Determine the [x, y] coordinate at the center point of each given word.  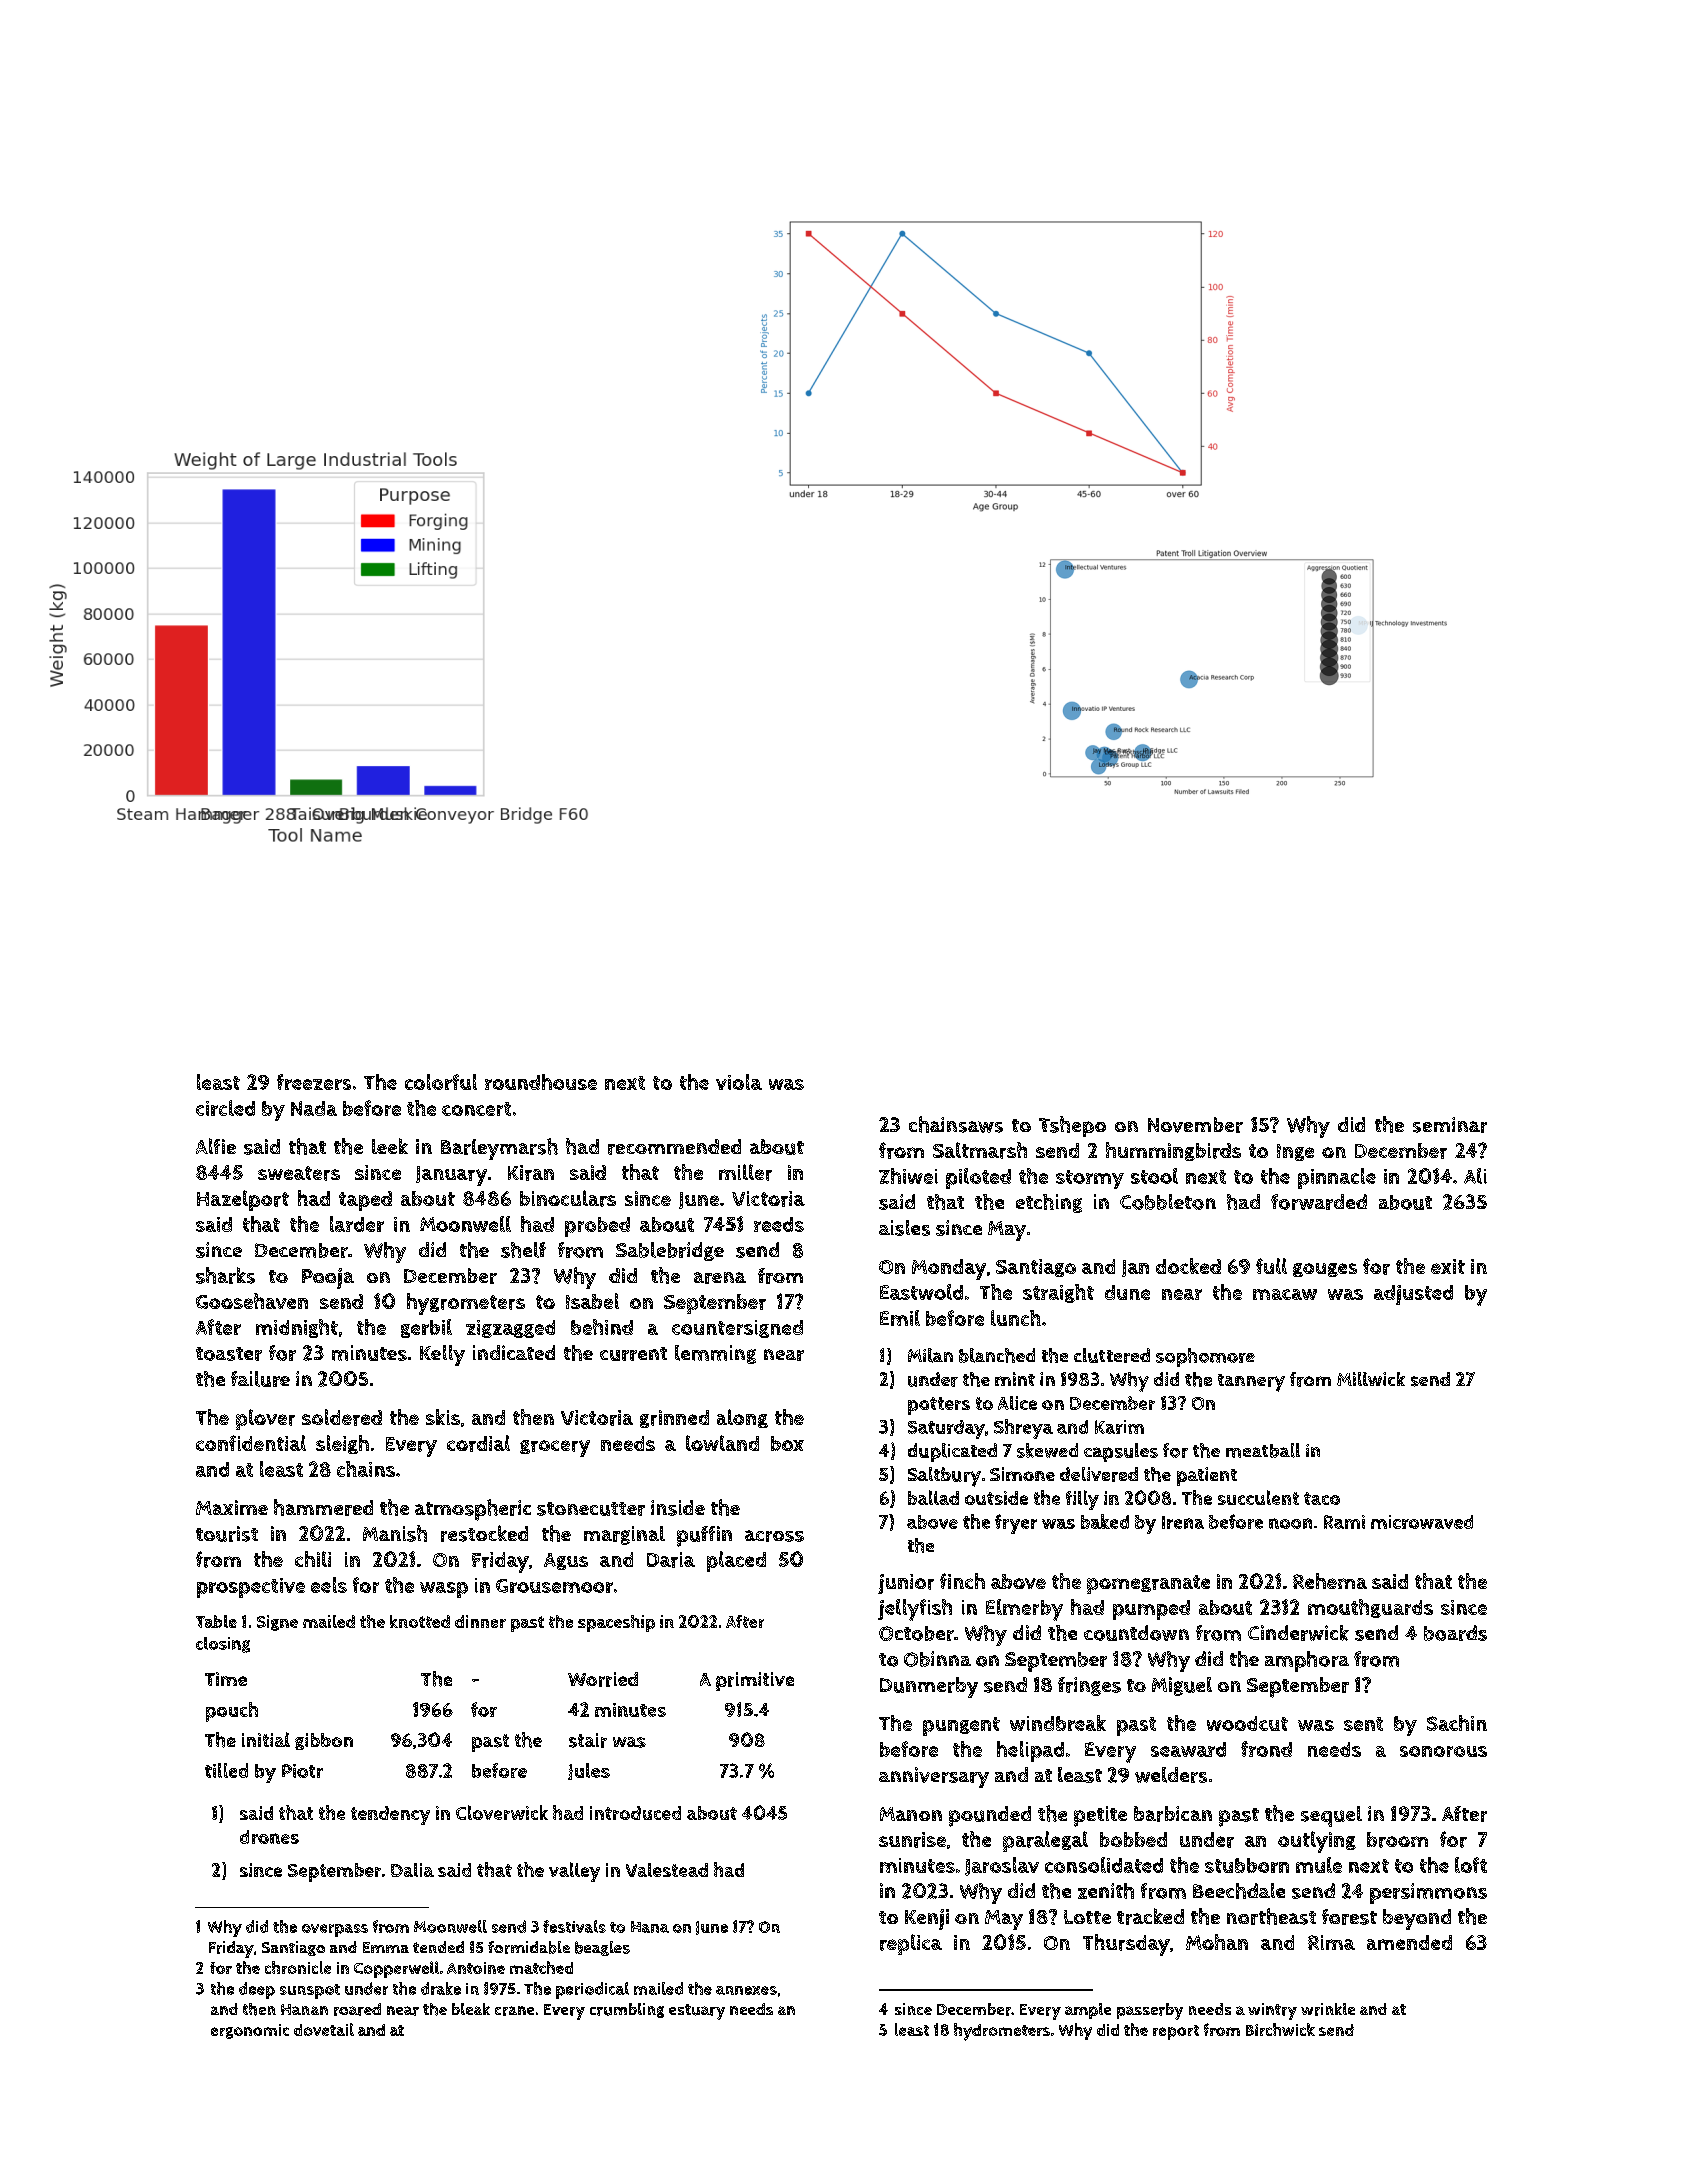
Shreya [1023, 1429]
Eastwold [921, 1292]
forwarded [1319, 1202]
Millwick [1371, 1379]
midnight [297, 1328]
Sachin [1457, 1723]
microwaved [1422, 1522]
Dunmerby [929, 1687]
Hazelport [243, 1200]
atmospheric [473, 1510]
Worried [603, 1679]
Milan [930, 1355]
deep [257, 1990]
